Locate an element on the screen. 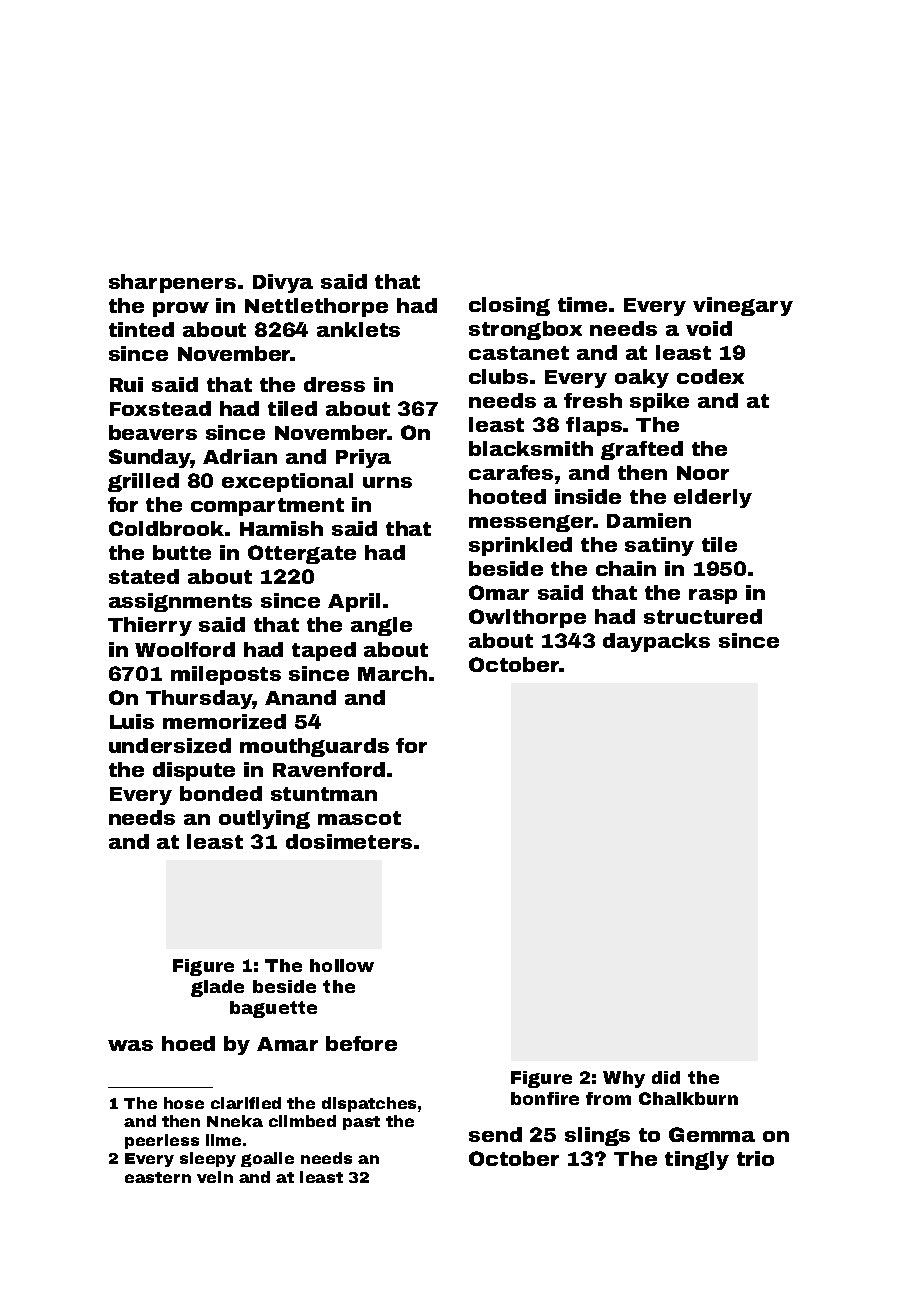  closing is located at coordinates (509, 306).
